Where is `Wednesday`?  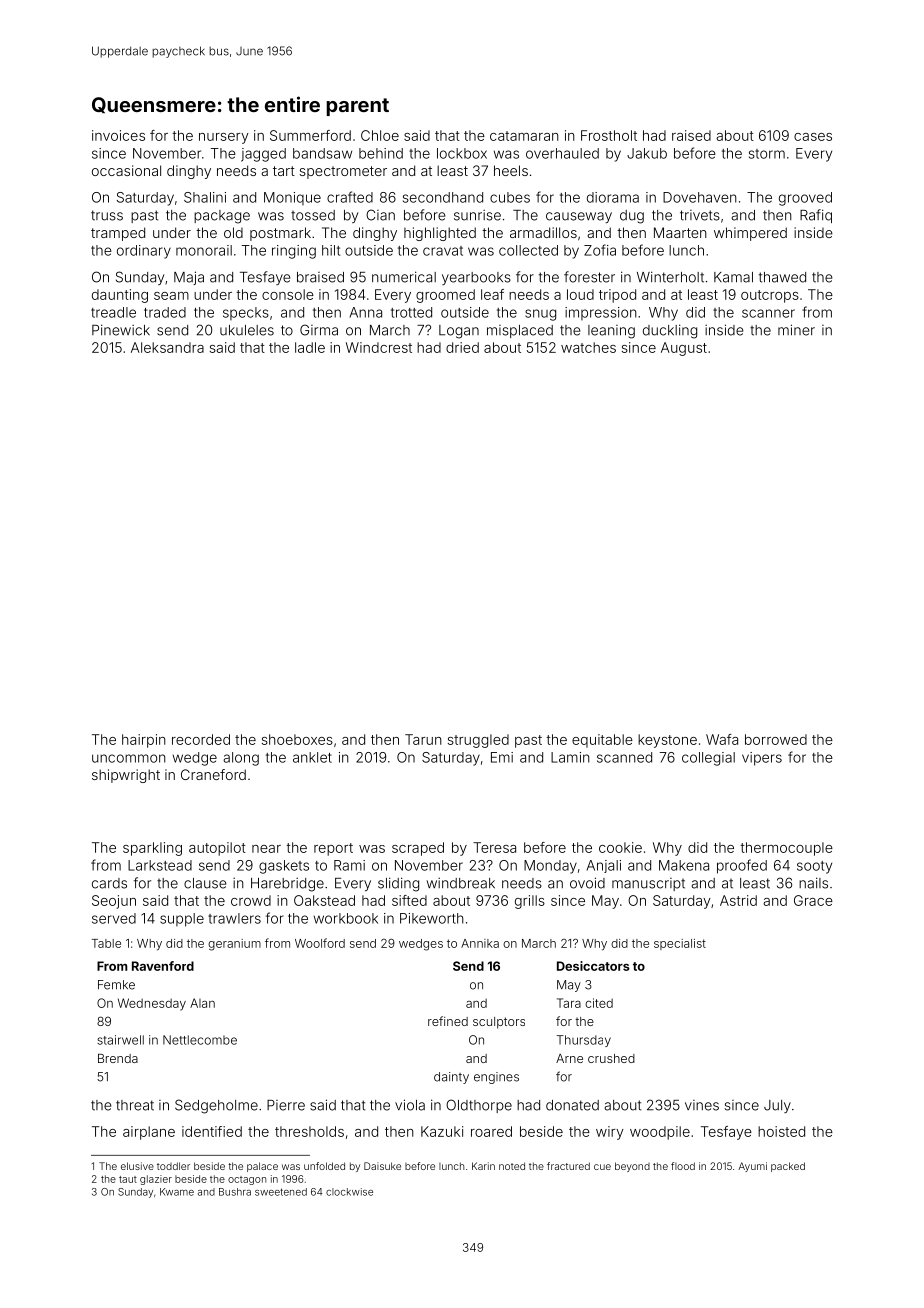 Wednesday is located at coordinates (152, 1004).
